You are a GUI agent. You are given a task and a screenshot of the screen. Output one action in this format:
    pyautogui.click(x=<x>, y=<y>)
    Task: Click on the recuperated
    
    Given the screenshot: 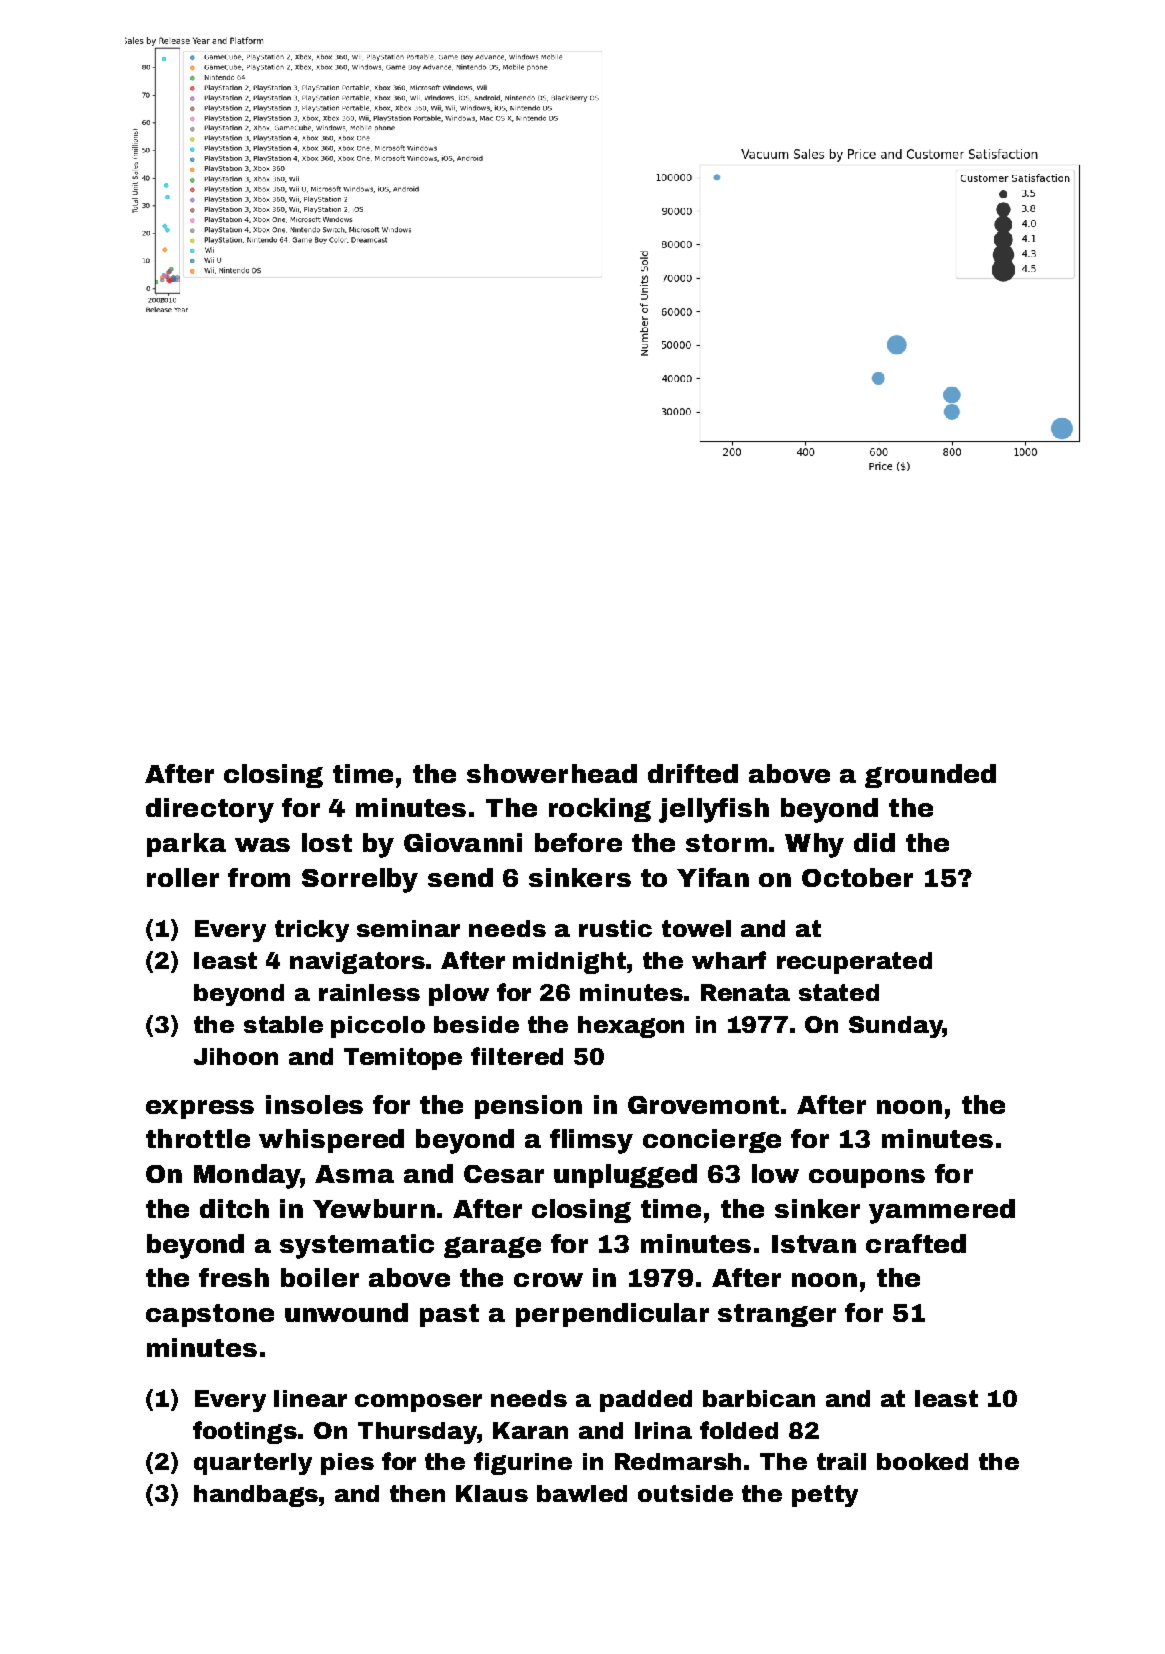 What is the action you would take?
    pyautogui.click(x=854, y=963)
